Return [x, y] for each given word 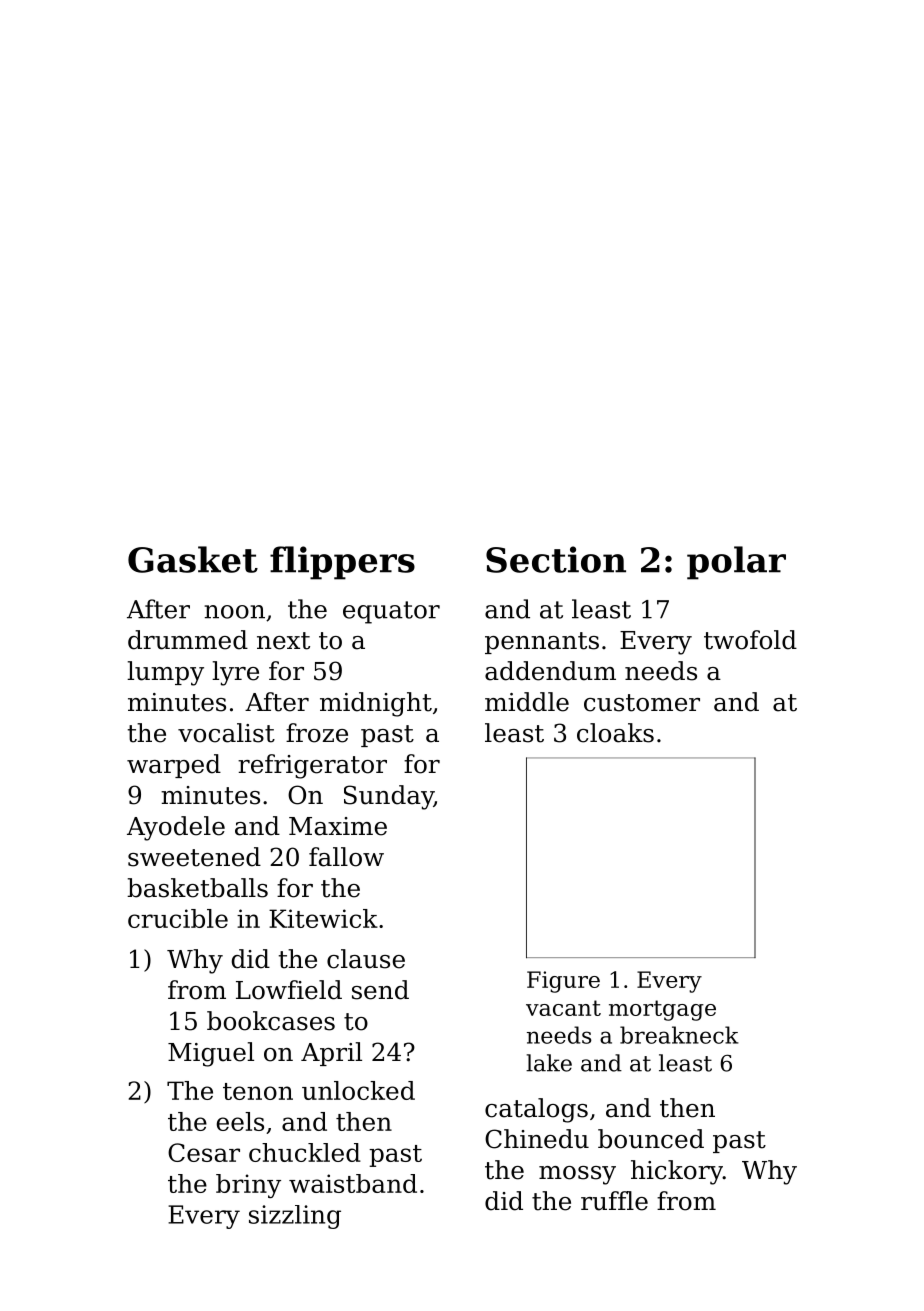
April [331, 1054]
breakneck [679, 1035]
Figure [563, 982]
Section [556, 559]
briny [248, 1186]
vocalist [226, 733]
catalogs [536, 1110]
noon [235, 612]
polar [736, 563]
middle [527, 702]
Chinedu [537, 1139]
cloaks [615, 733]
